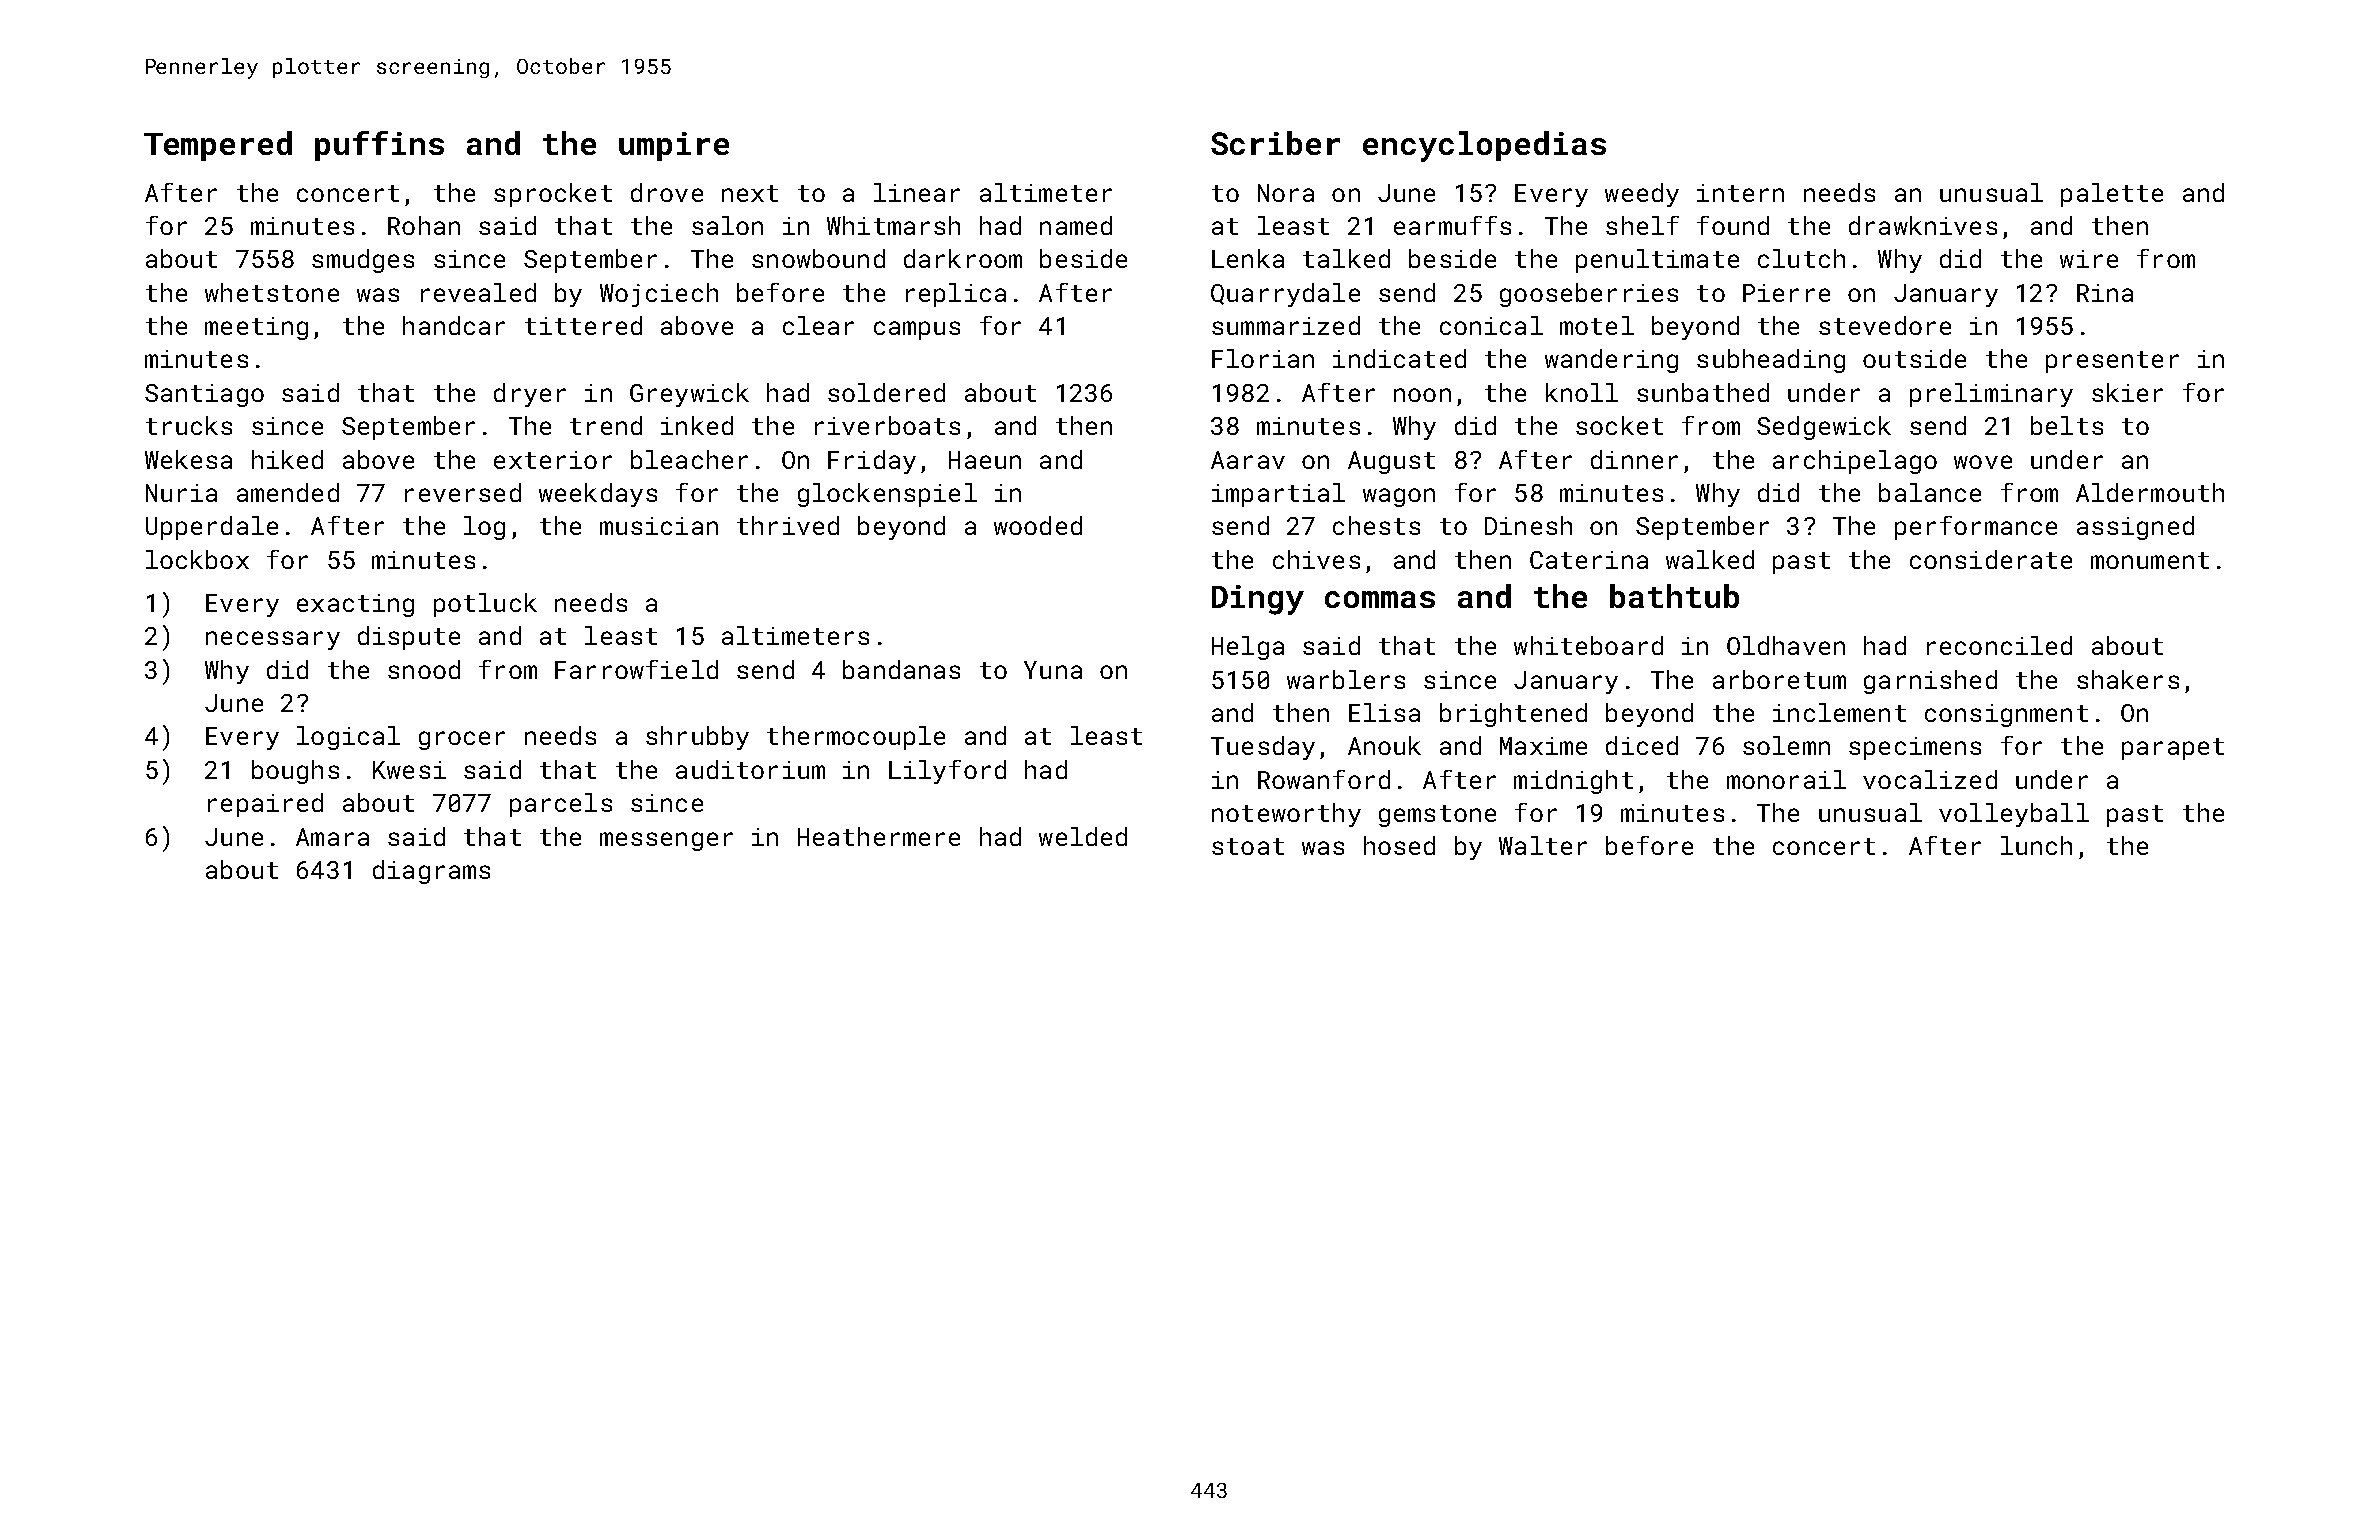  I want to click on Scriber, so click(1275, 143).
